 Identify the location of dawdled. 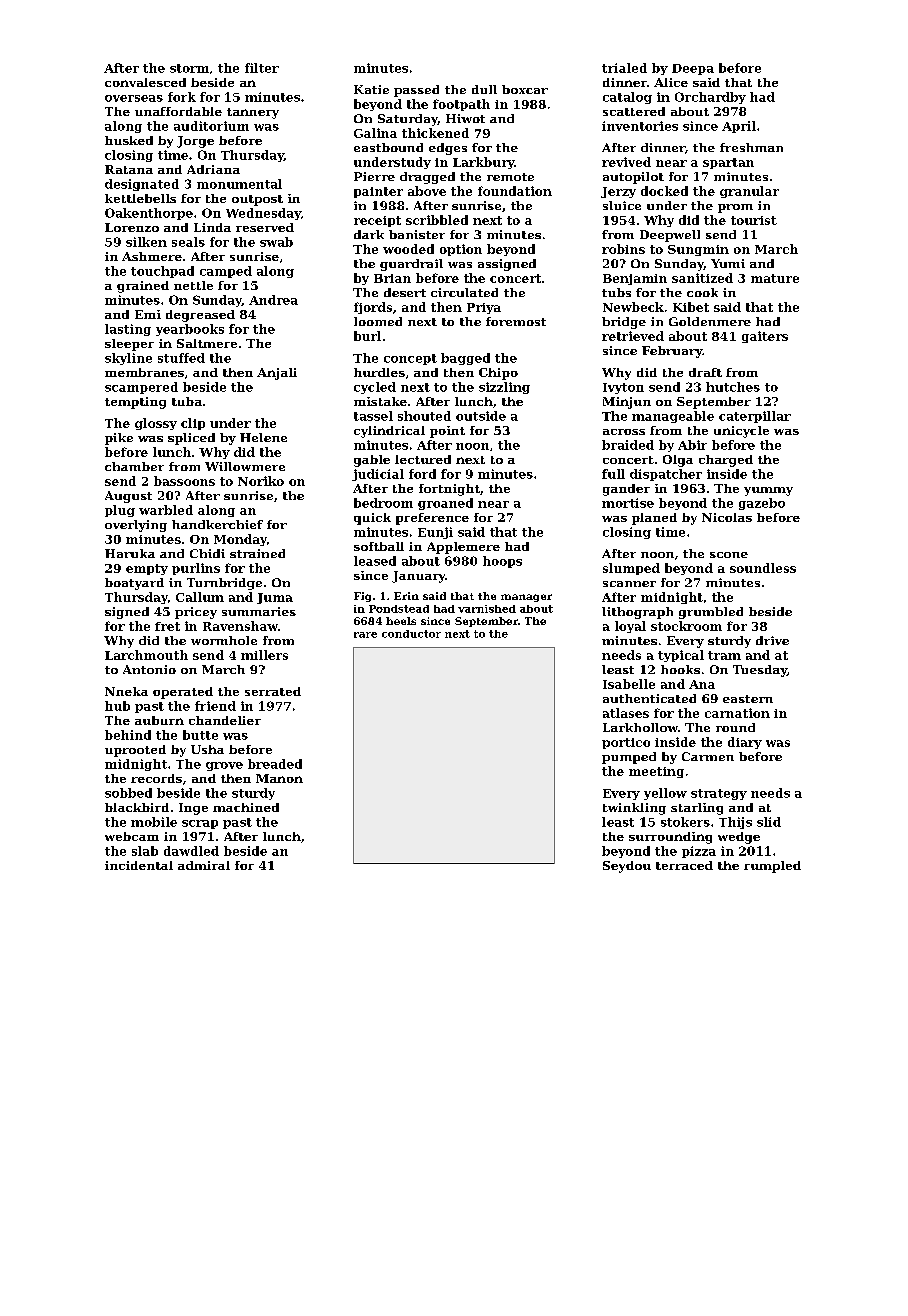
(191, 851).
